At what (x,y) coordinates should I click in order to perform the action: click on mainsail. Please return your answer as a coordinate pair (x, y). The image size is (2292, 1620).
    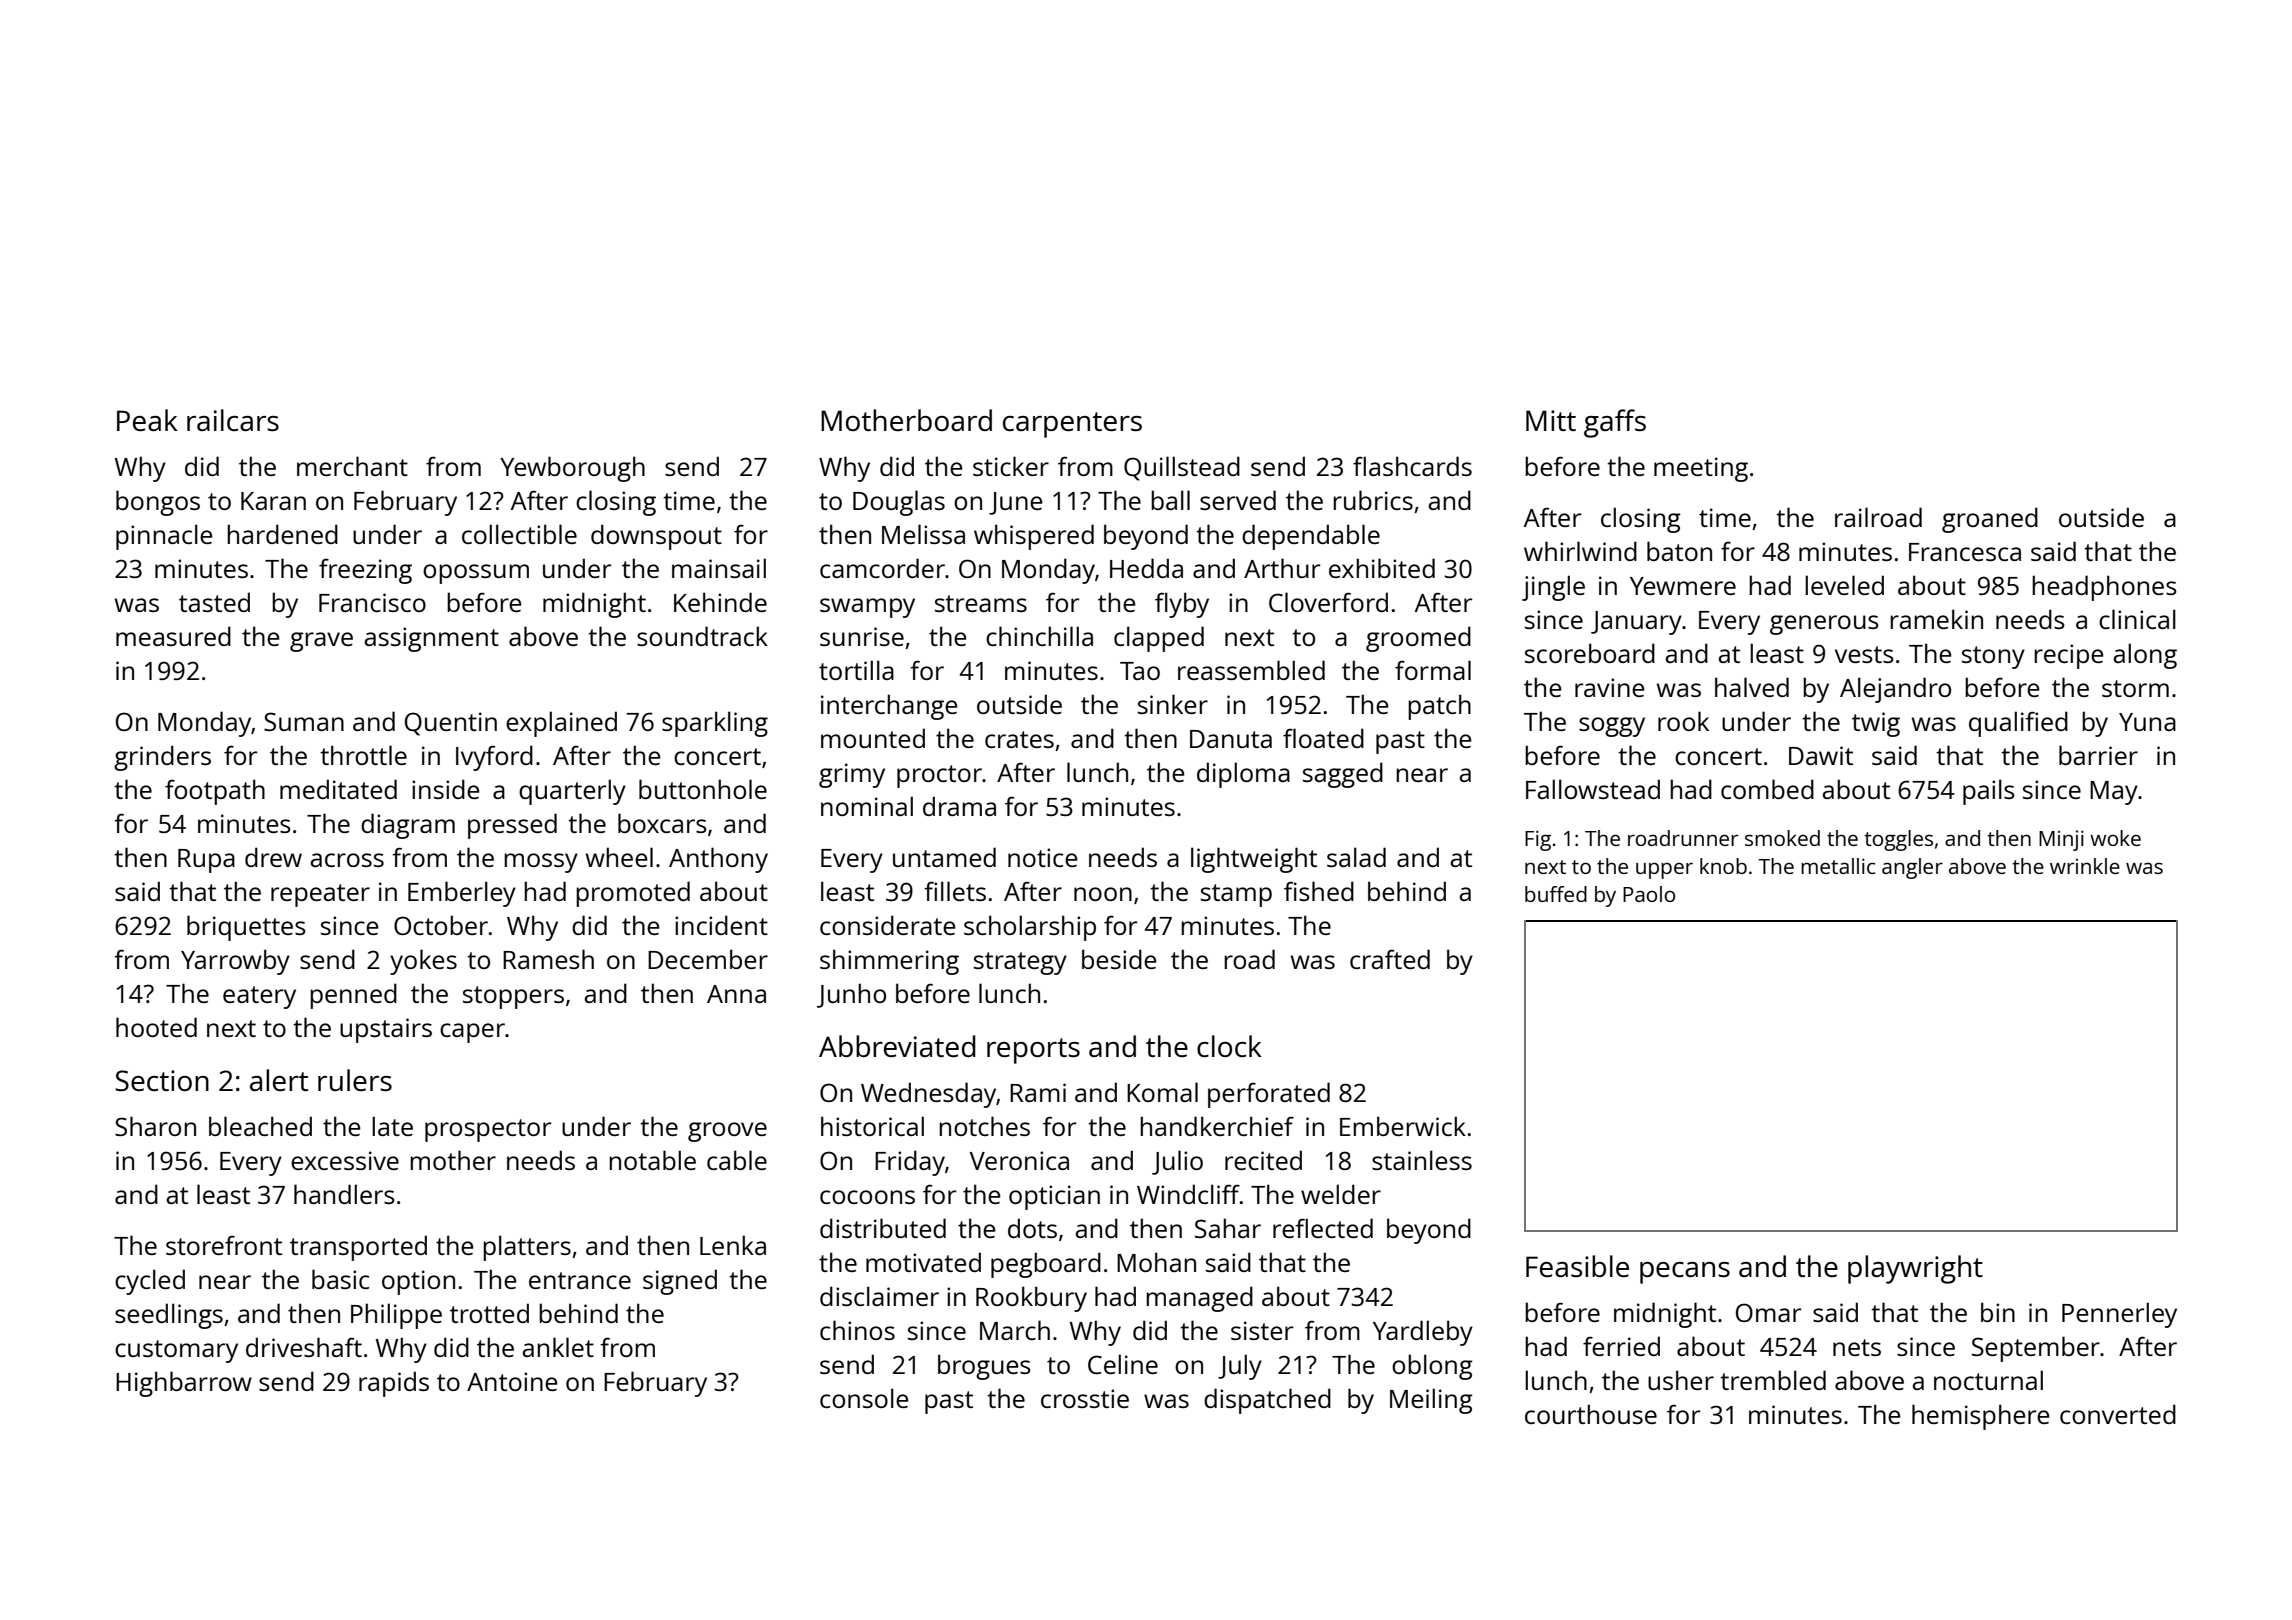
    Looking at the image, I should click on (719, 568).
